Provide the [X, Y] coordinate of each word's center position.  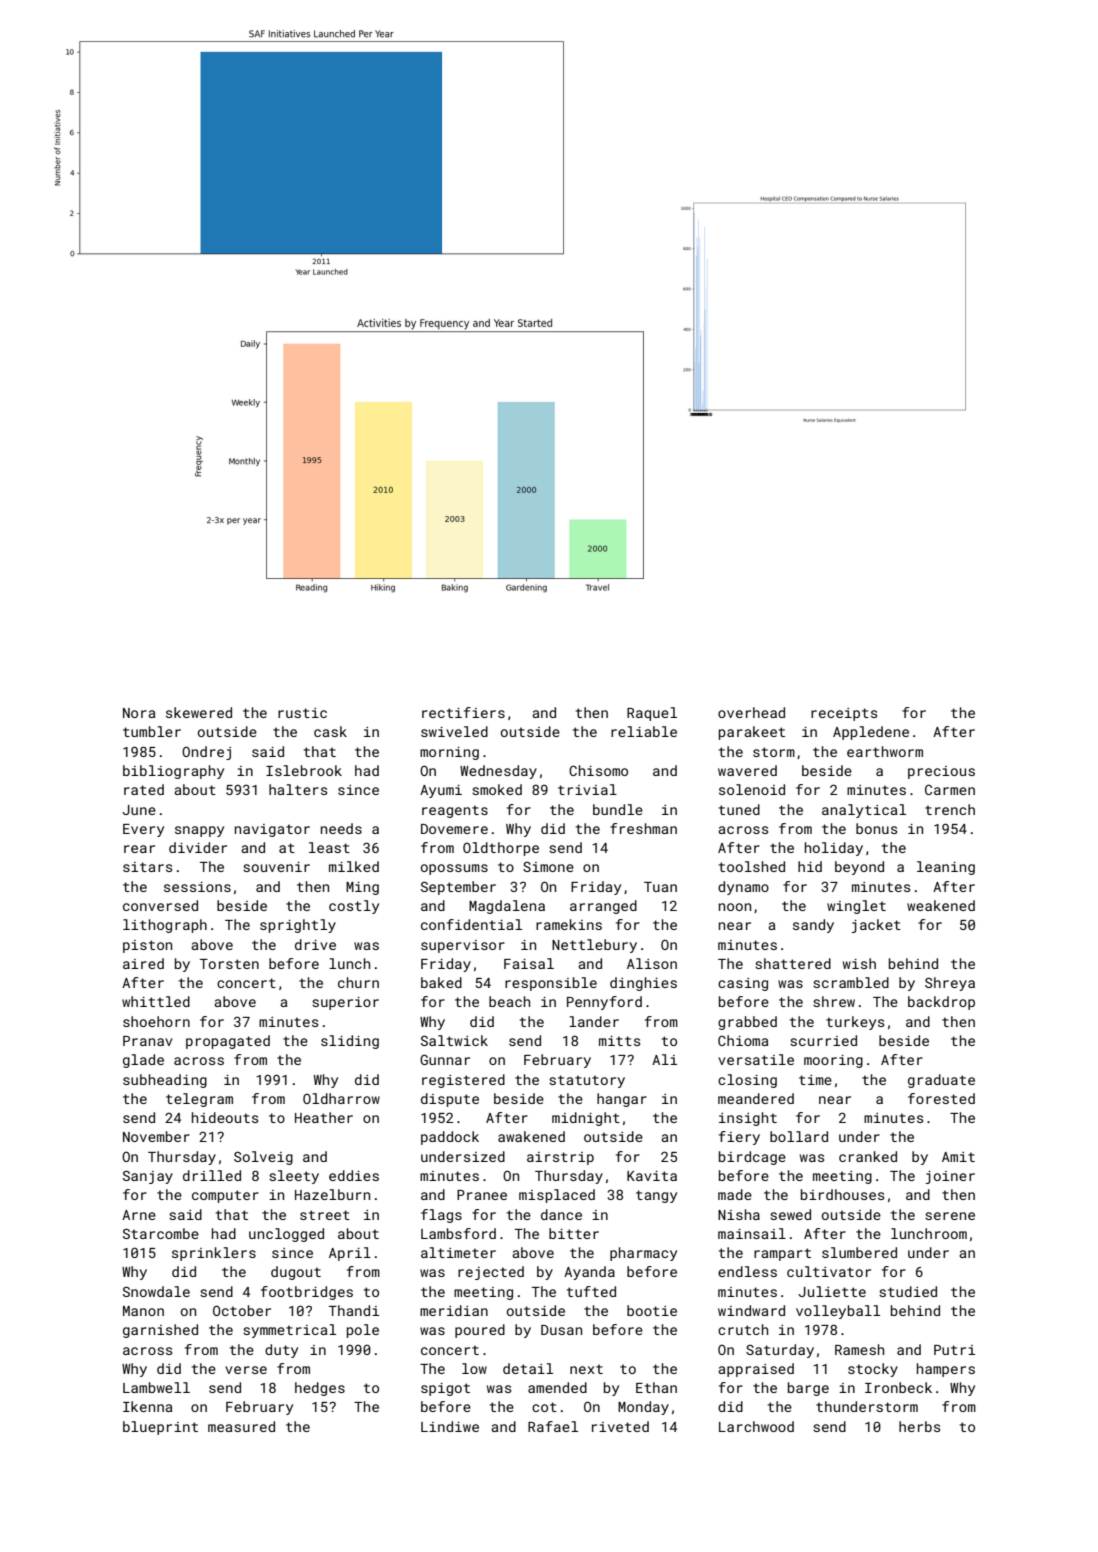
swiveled [454, 731]
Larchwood [756, 1426]
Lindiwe [450, 1426]
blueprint [160, 1428]
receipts [844, 714]
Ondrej [206, 753]
